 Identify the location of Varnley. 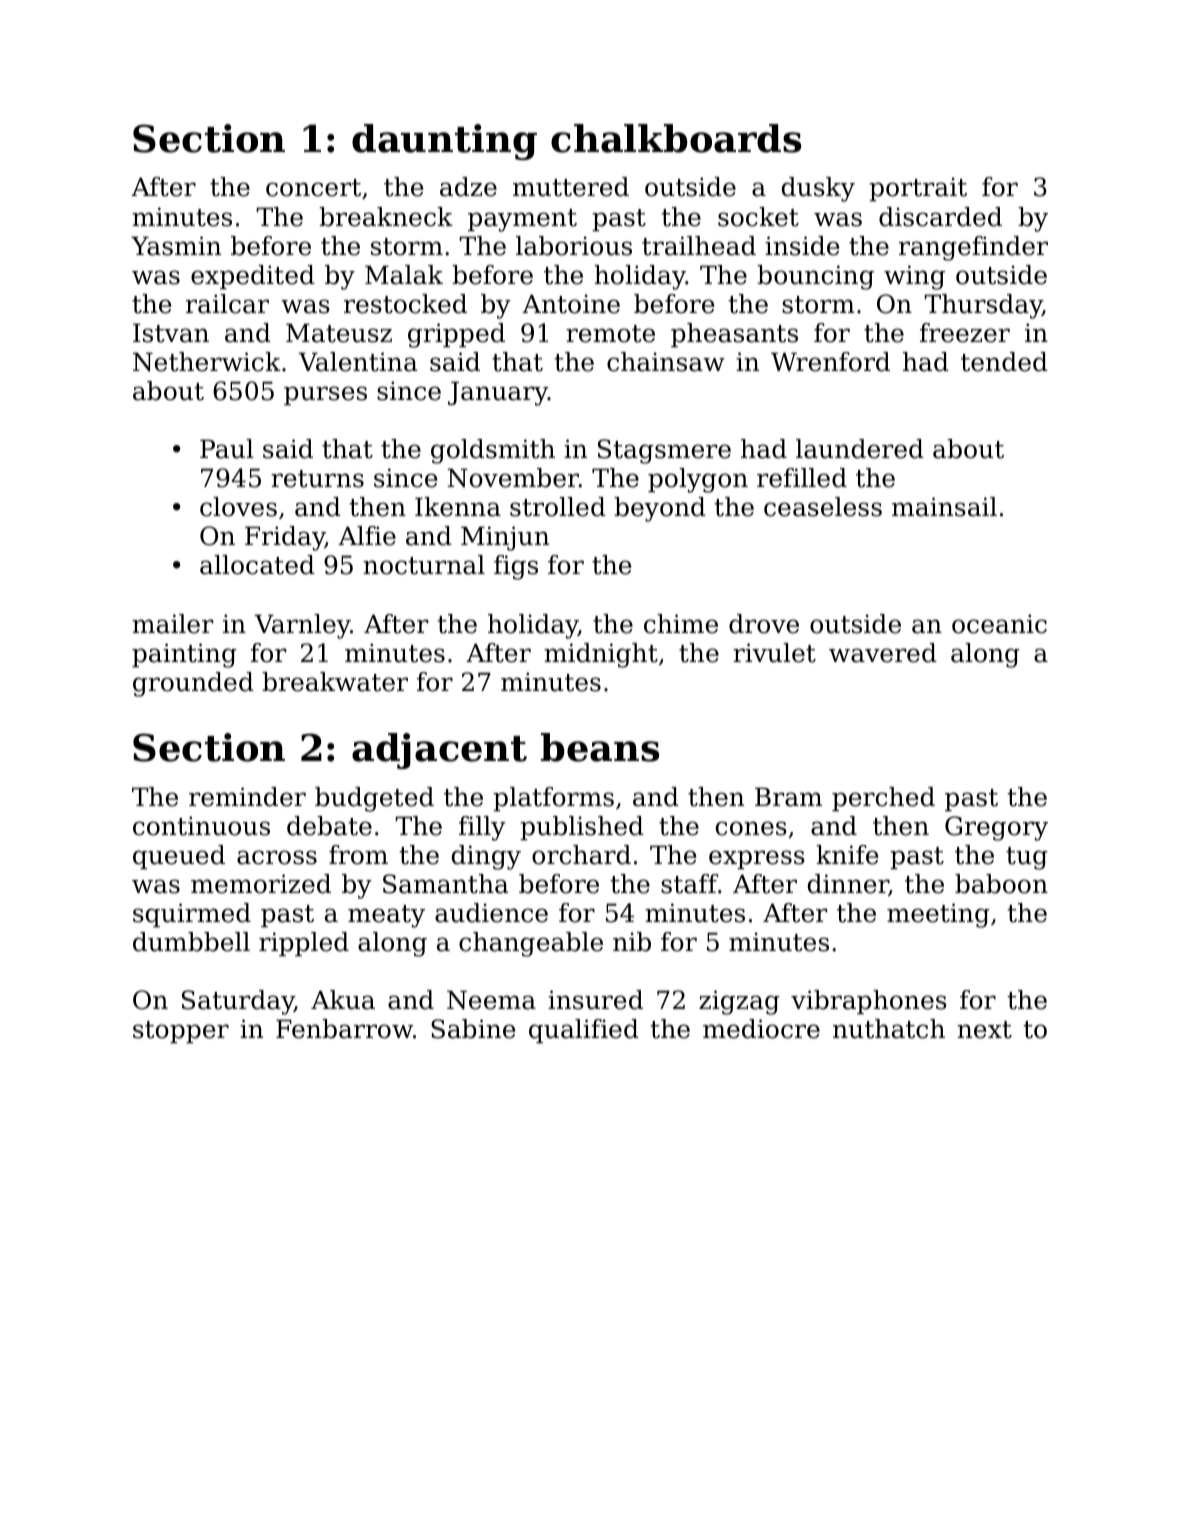
(302, 626).
